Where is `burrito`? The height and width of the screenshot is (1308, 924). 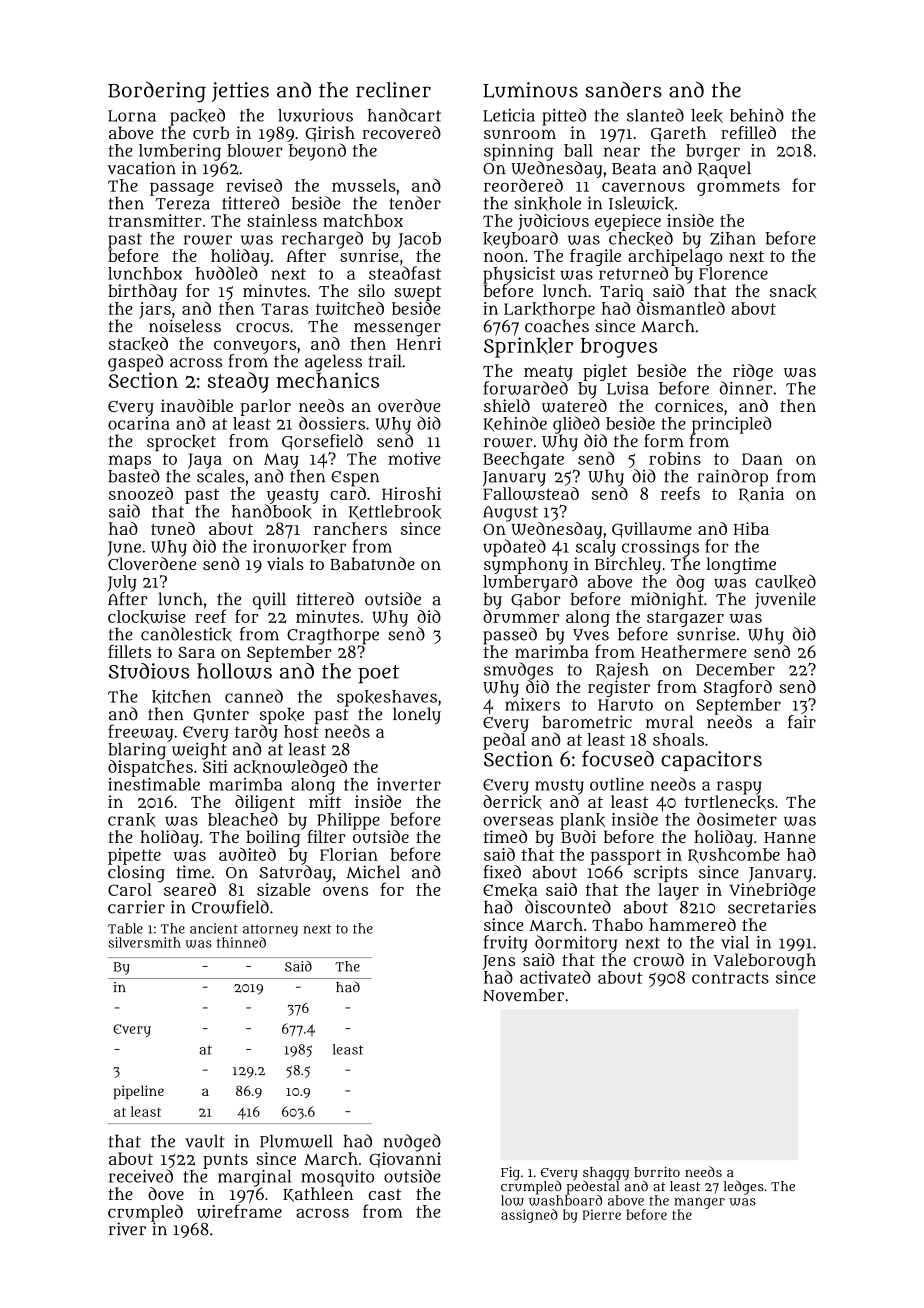
burrito is located at coordinates (657, 1172).
